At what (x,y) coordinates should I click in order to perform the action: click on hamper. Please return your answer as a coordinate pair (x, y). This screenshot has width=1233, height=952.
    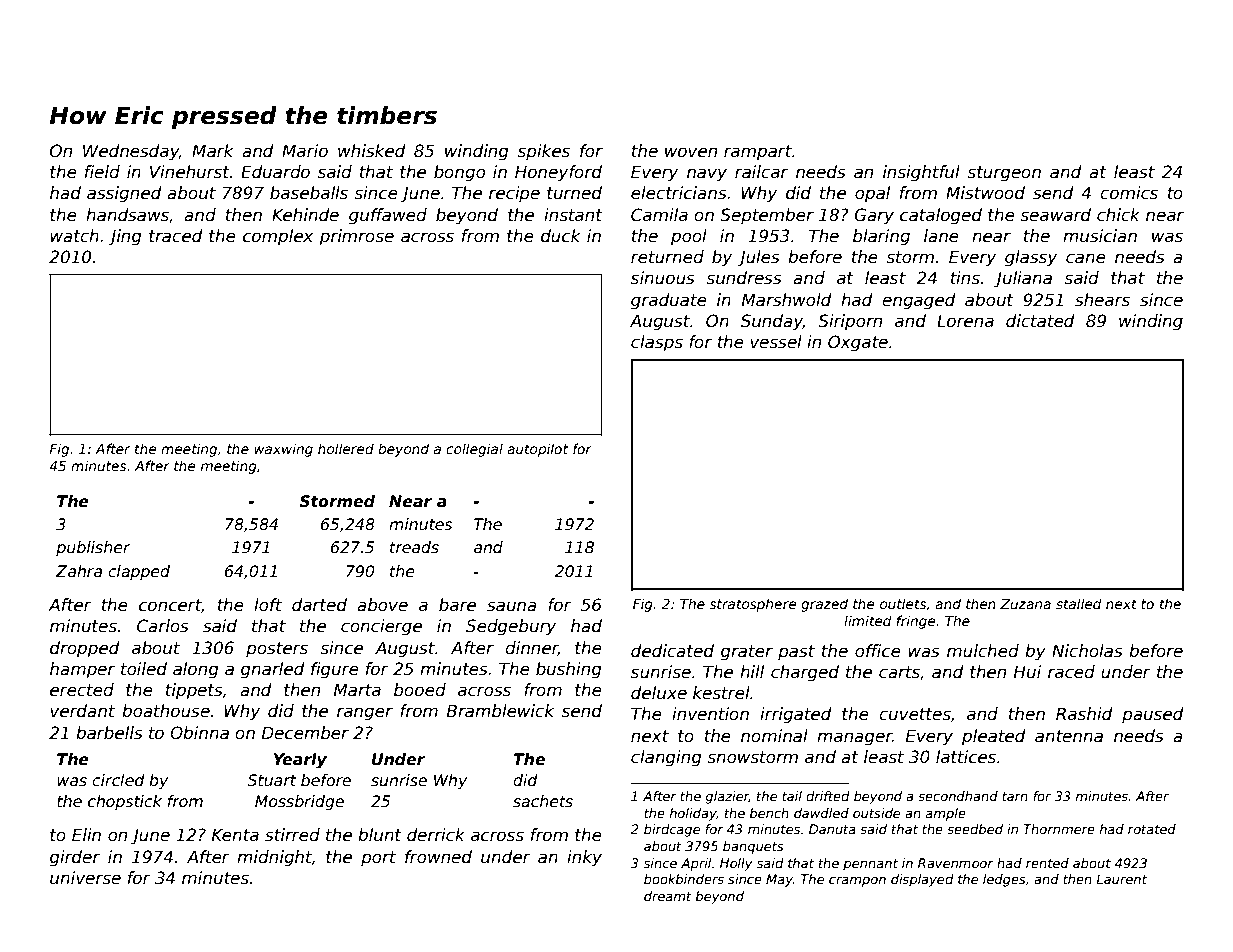
    Looking at the image, I should click on (82, 670).
